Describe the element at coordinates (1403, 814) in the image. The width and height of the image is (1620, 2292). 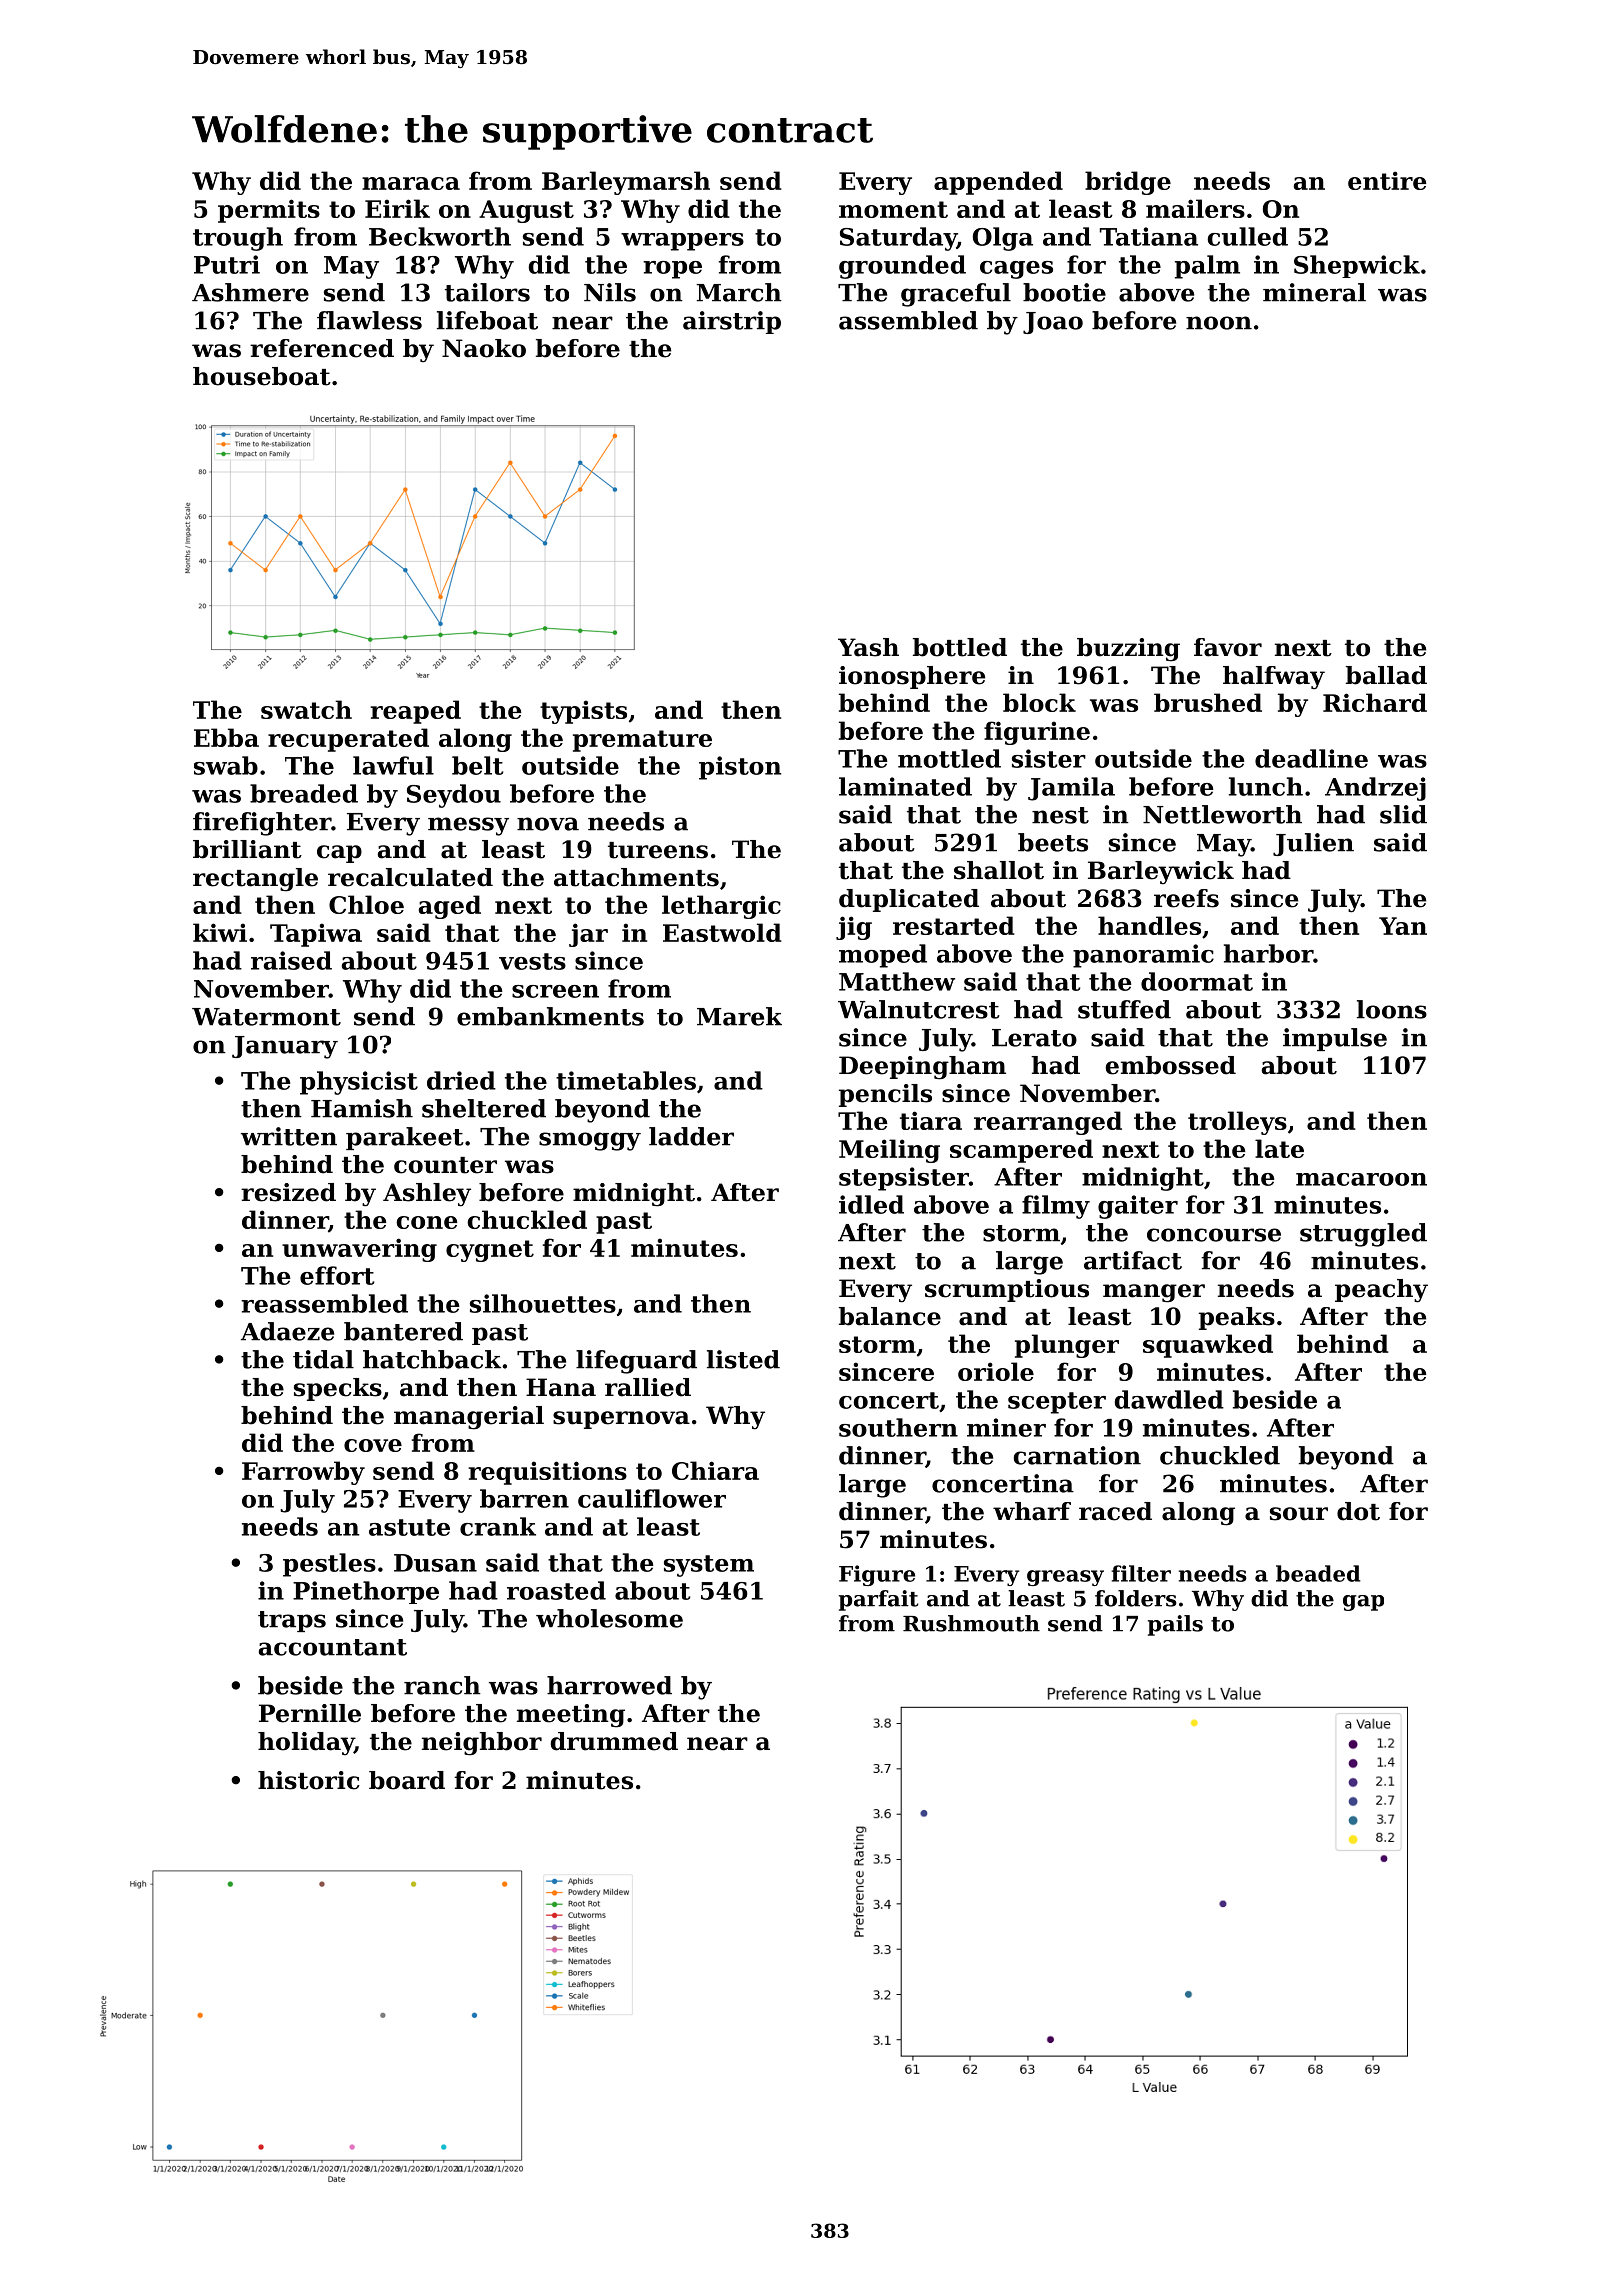
I see `slid` at that location.
